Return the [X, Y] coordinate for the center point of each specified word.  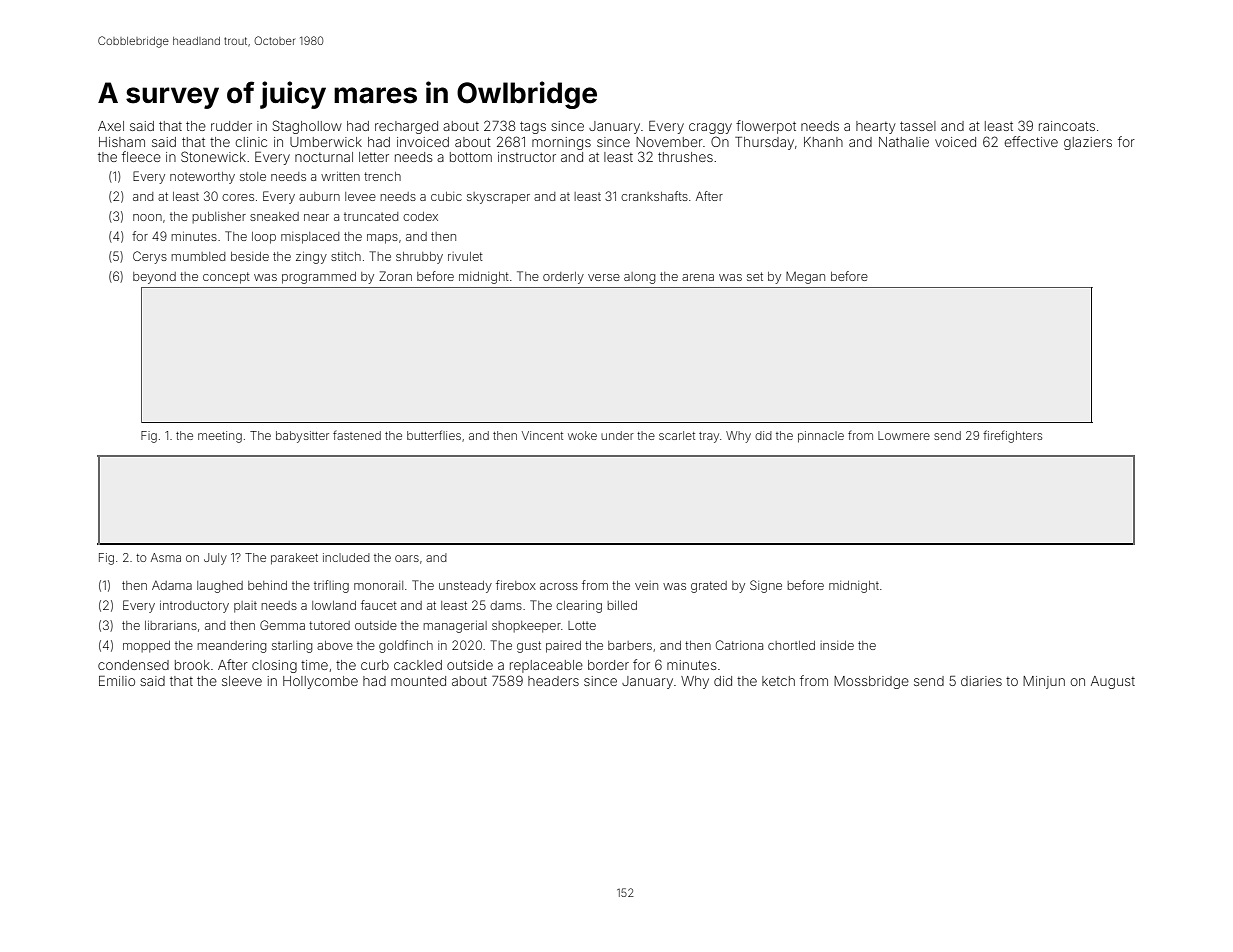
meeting [220, 437]
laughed [220, 587]
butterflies [434, 435]
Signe [766, 586]
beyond [154, 278]
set [755, 276]
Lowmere [904, 435]
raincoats [1067, 126]
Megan [805, 278]
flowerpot [766, 127]
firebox [516, 585]
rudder [231, 126]
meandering [231, 647]
